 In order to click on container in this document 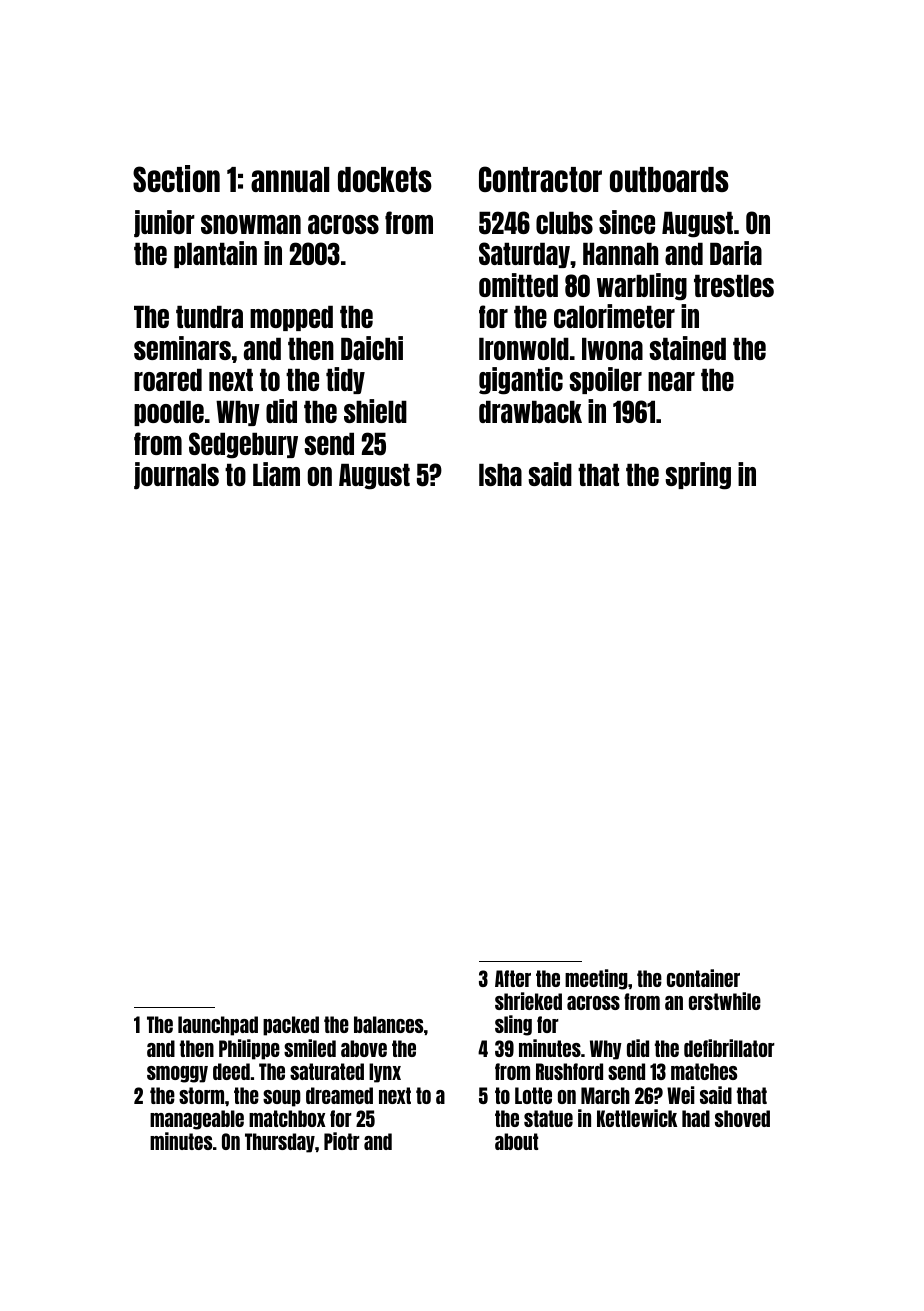, I will do `click(703, 978)`.
